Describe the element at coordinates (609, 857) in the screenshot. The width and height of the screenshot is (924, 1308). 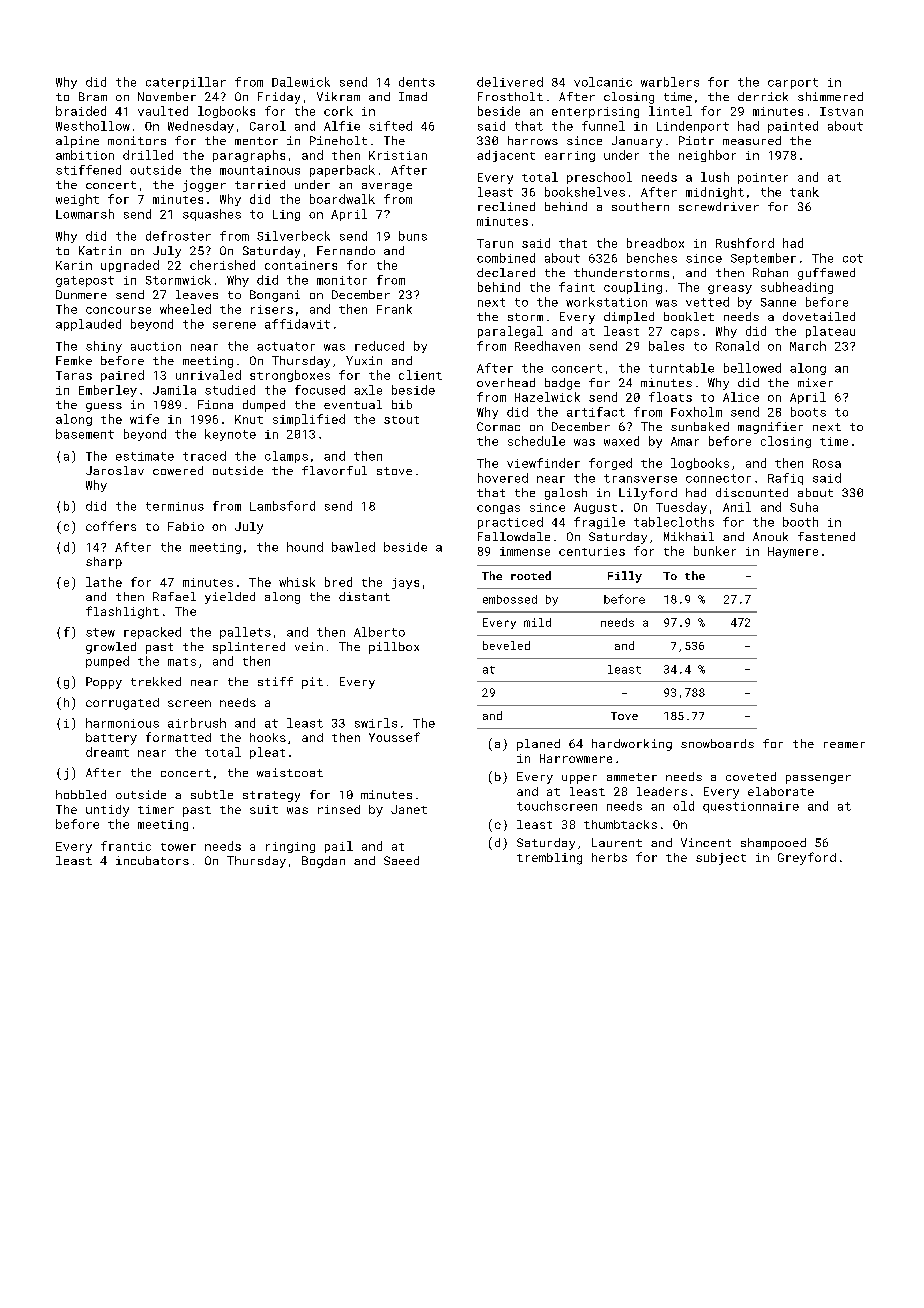
I see `herbs` at that location.
